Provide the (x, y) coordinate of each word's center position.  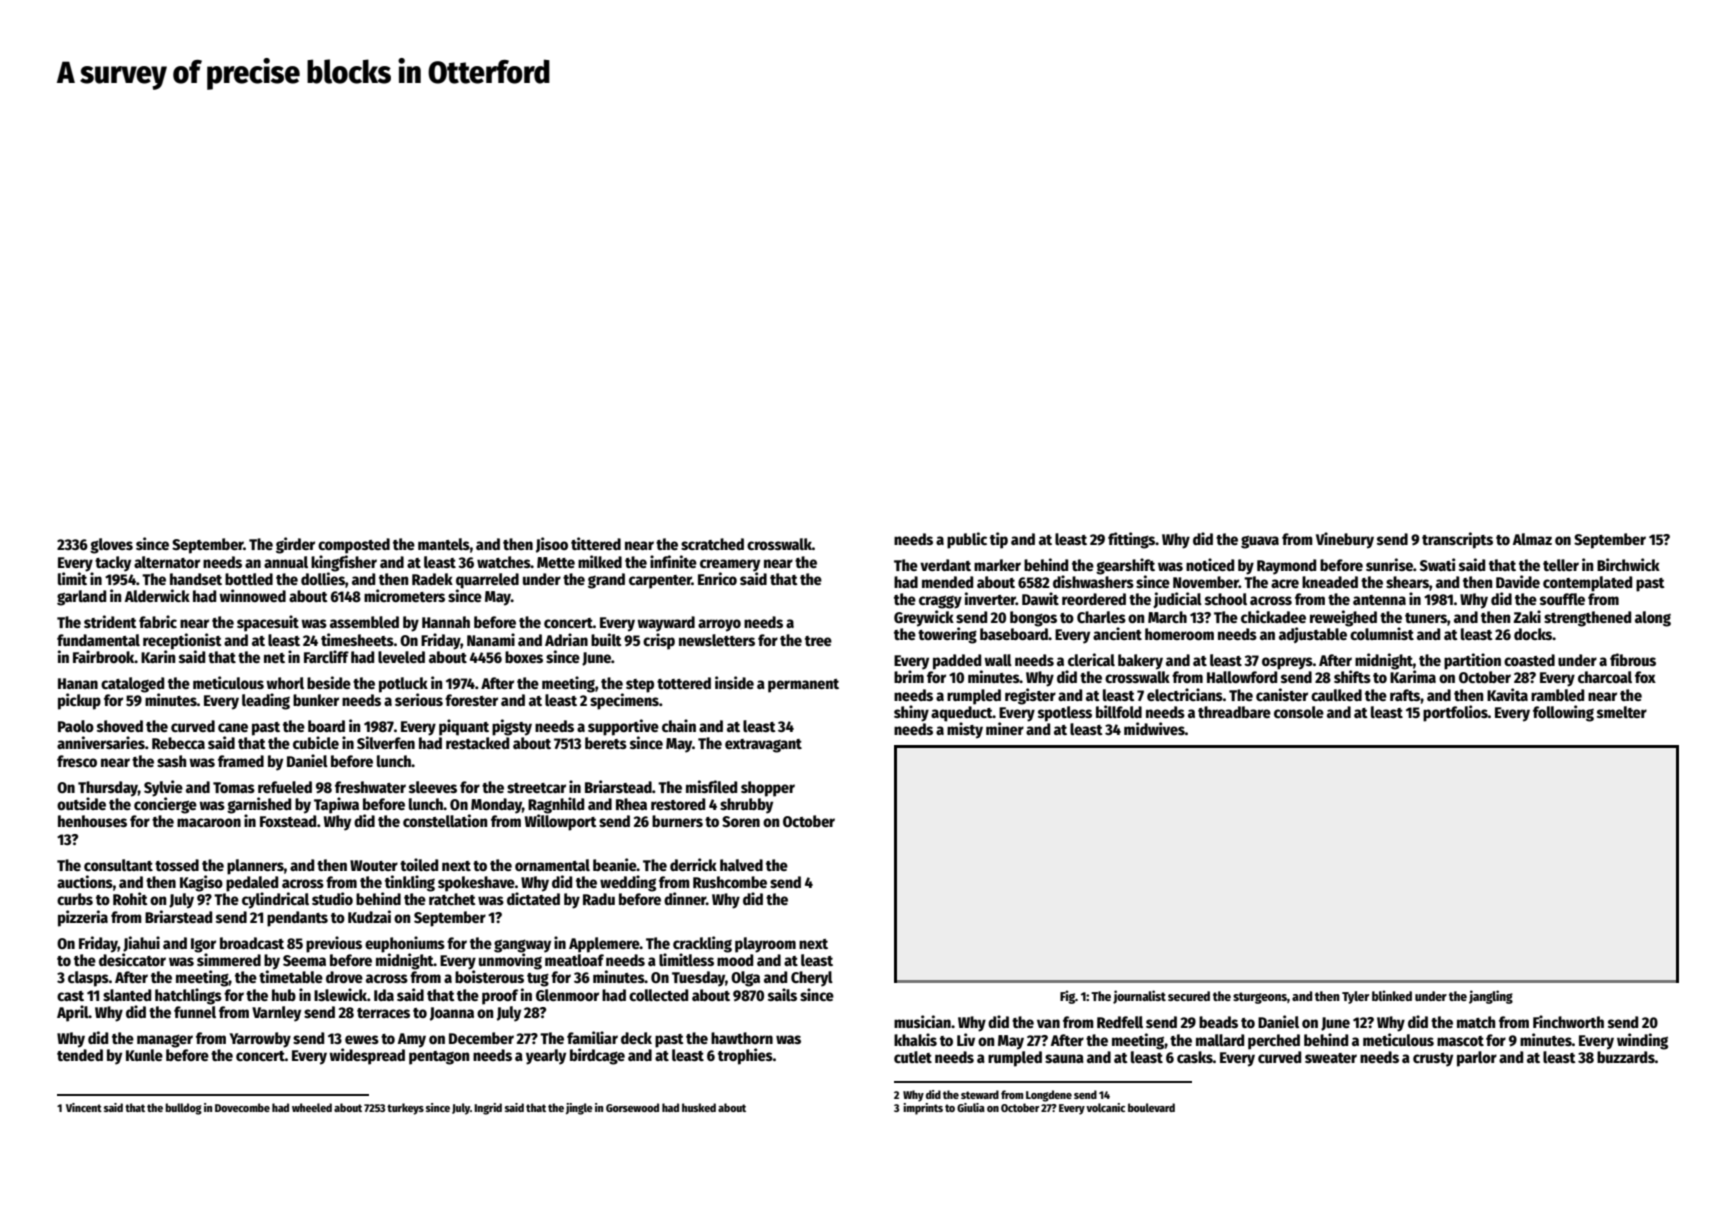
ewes (362, 1039)
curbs (75, 899)
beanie (615, 864)
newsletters (717, 640)
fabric (158, 621)
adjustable (1313, 635)
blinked (1392, 995)
